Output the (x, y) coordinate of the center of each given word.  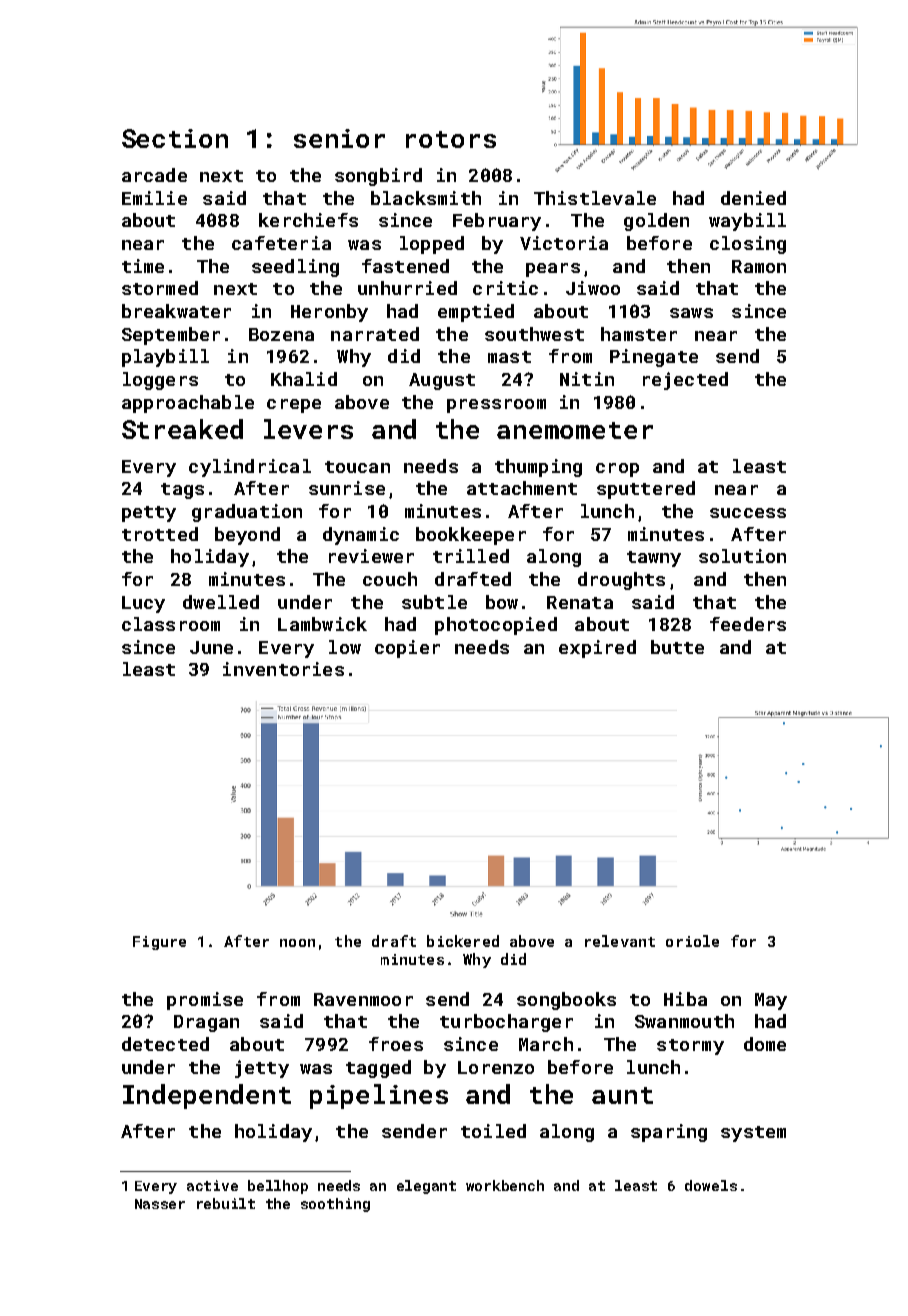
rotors (451, 139)
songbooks (566, 1001)
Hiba (685, 999)
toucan (357, 467)
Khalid (304, 379)
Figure (159, 943)
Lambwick (322, 624)
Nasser (160, 1204)
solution (742, 556)
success (748, 513)
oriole (692, 941)
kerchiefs (308, 220)
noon (297, 943)
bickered (463, 941)
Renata (580, 602)
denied (753, 198)
